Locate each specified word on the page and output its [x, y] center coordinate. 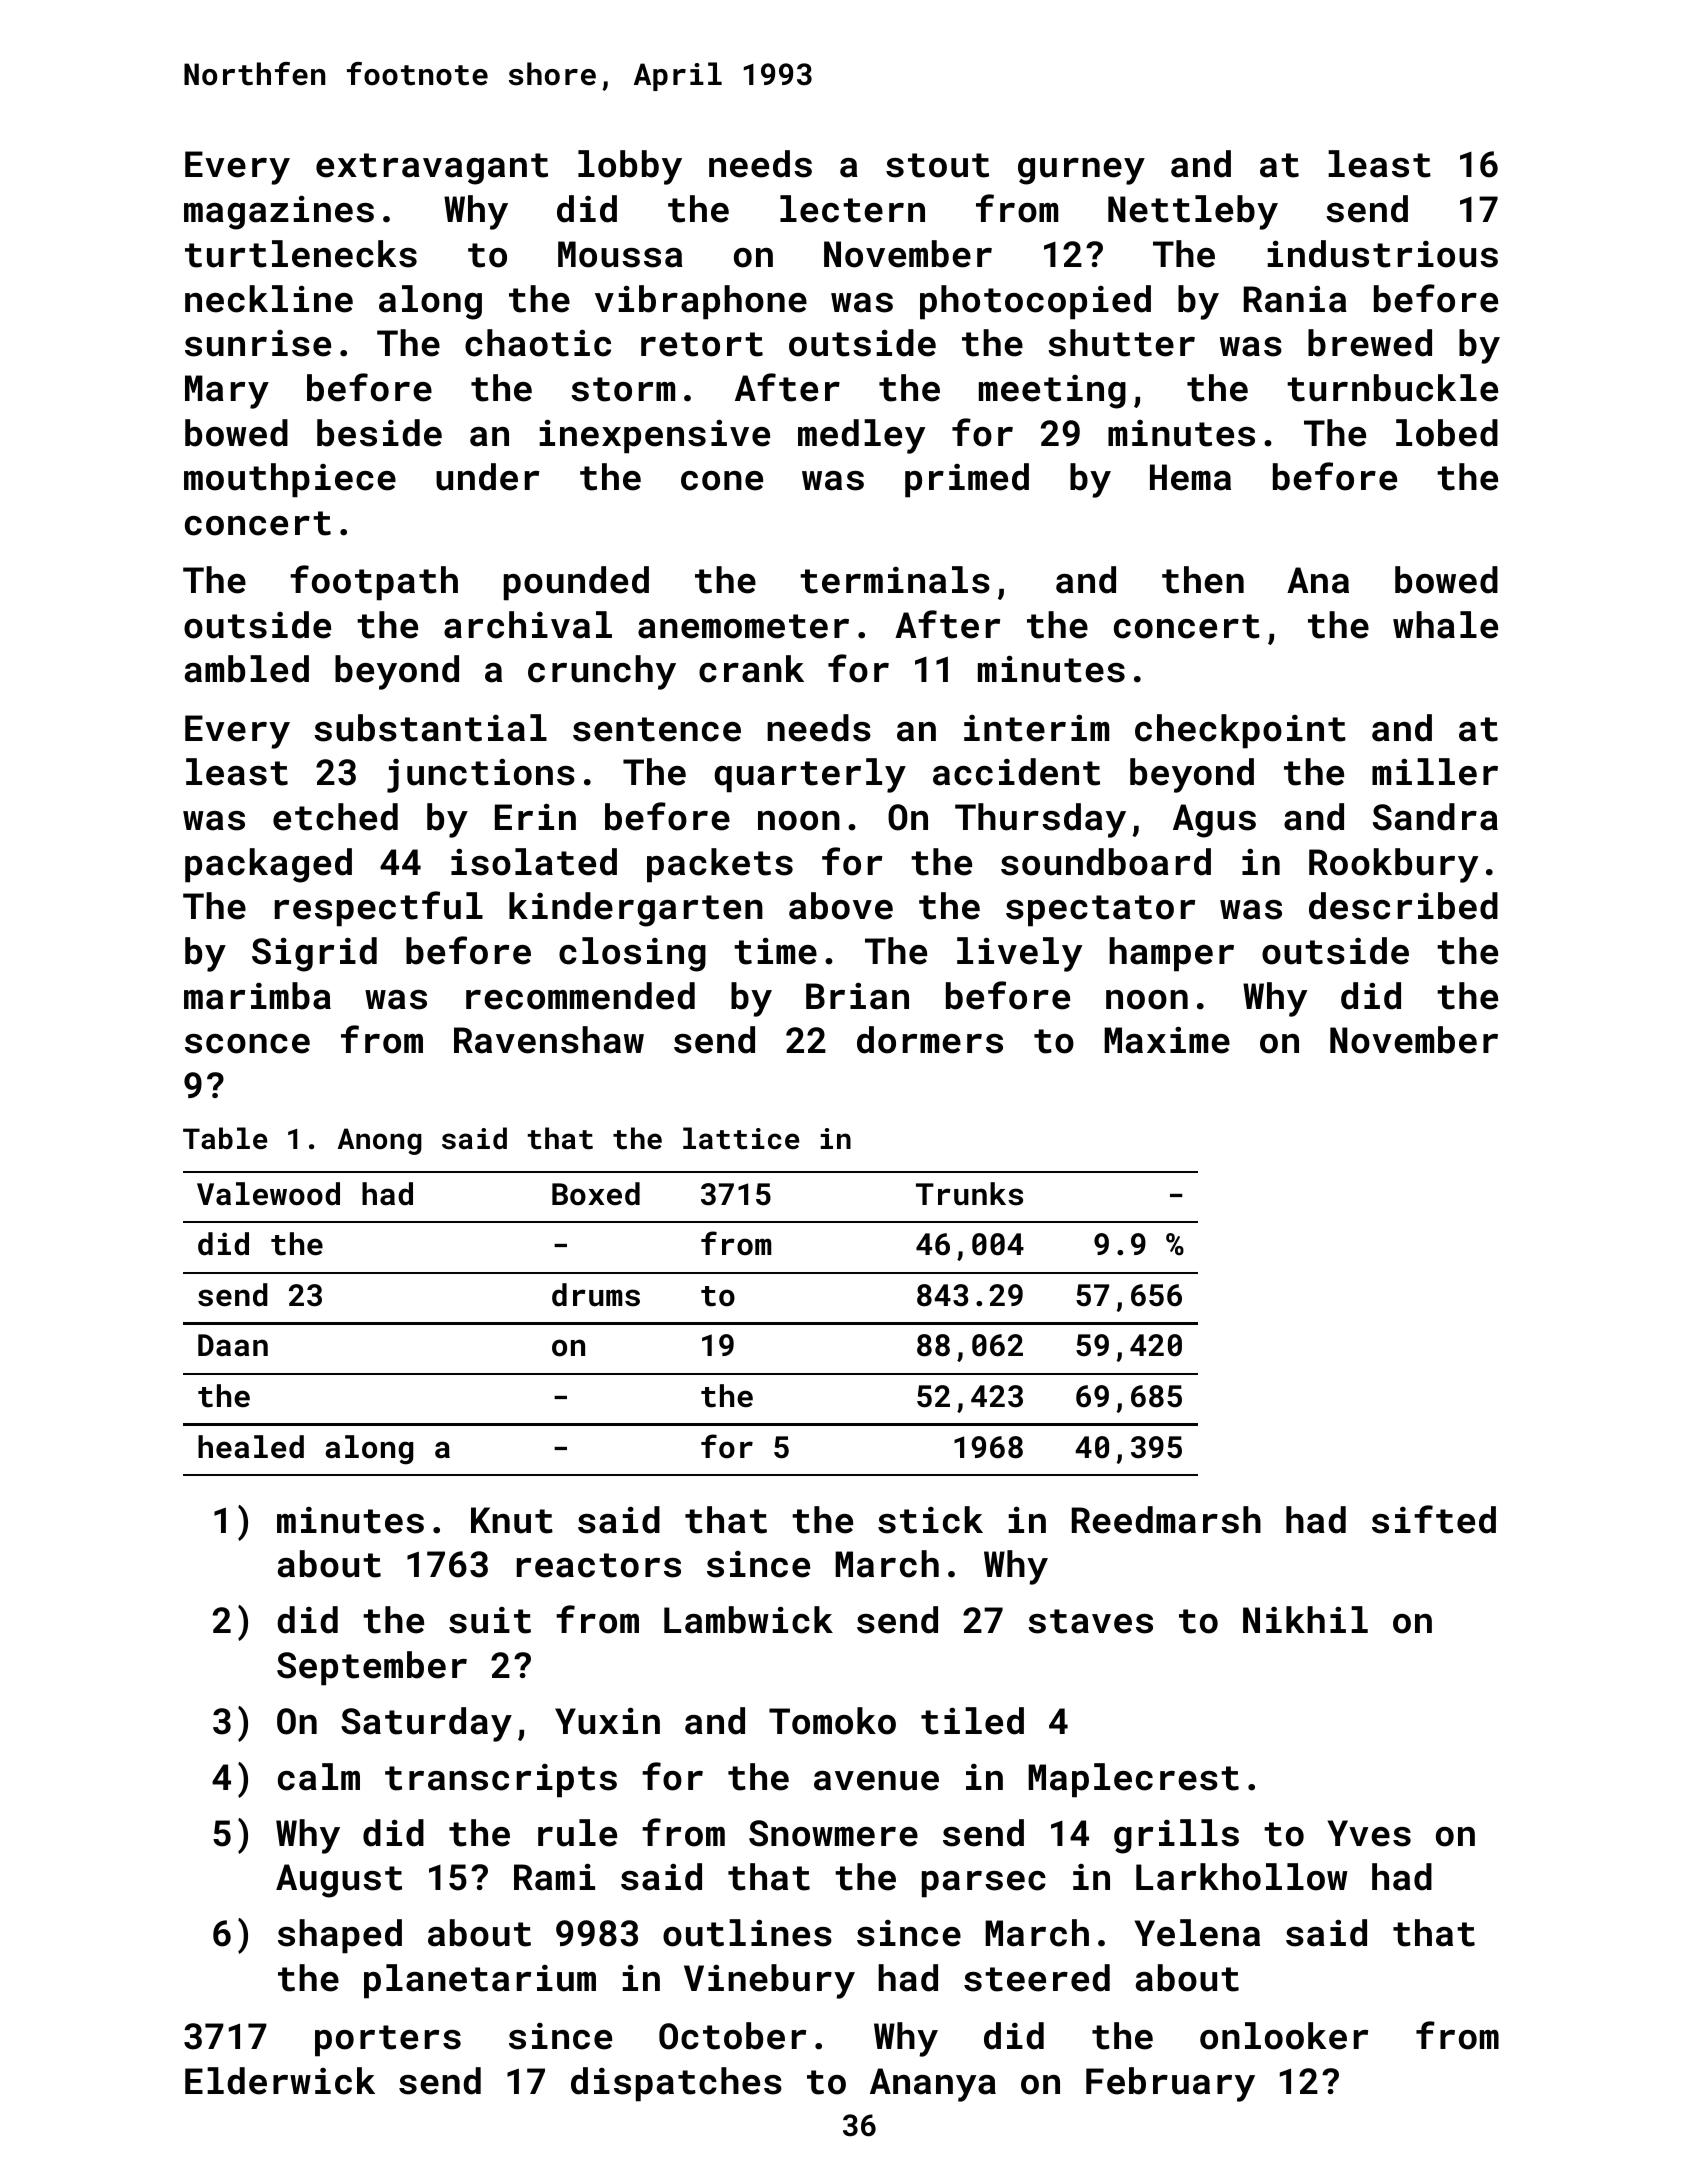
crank [751, 669]
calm [319, 1777]
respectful [379, 909]
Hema [1190, 477]
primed [967, 480]
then [1203, 580]
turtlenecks [301, 254]
